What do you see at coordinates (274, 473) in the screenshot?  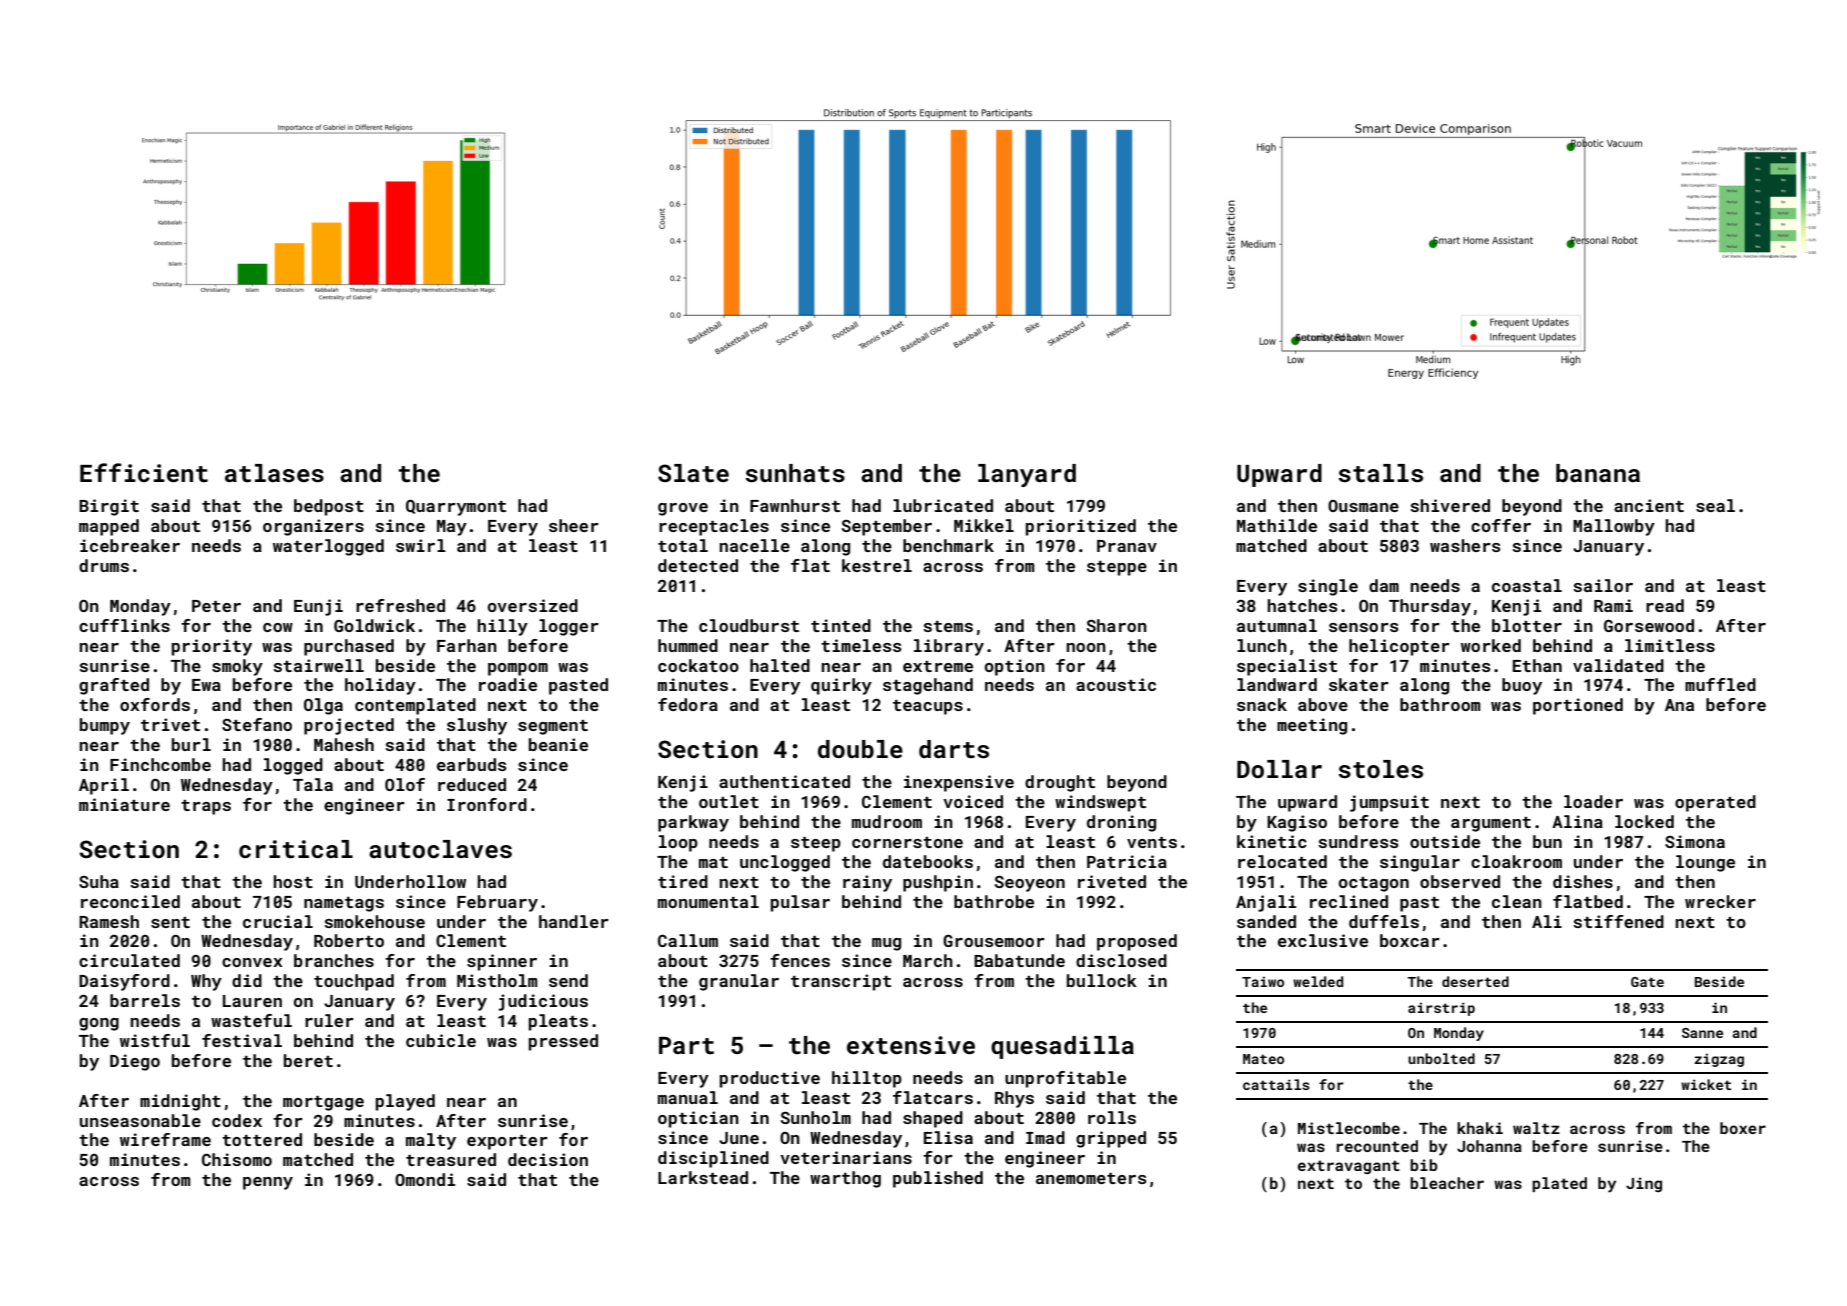 I see `atlases` at bounding box center [274, 473].
